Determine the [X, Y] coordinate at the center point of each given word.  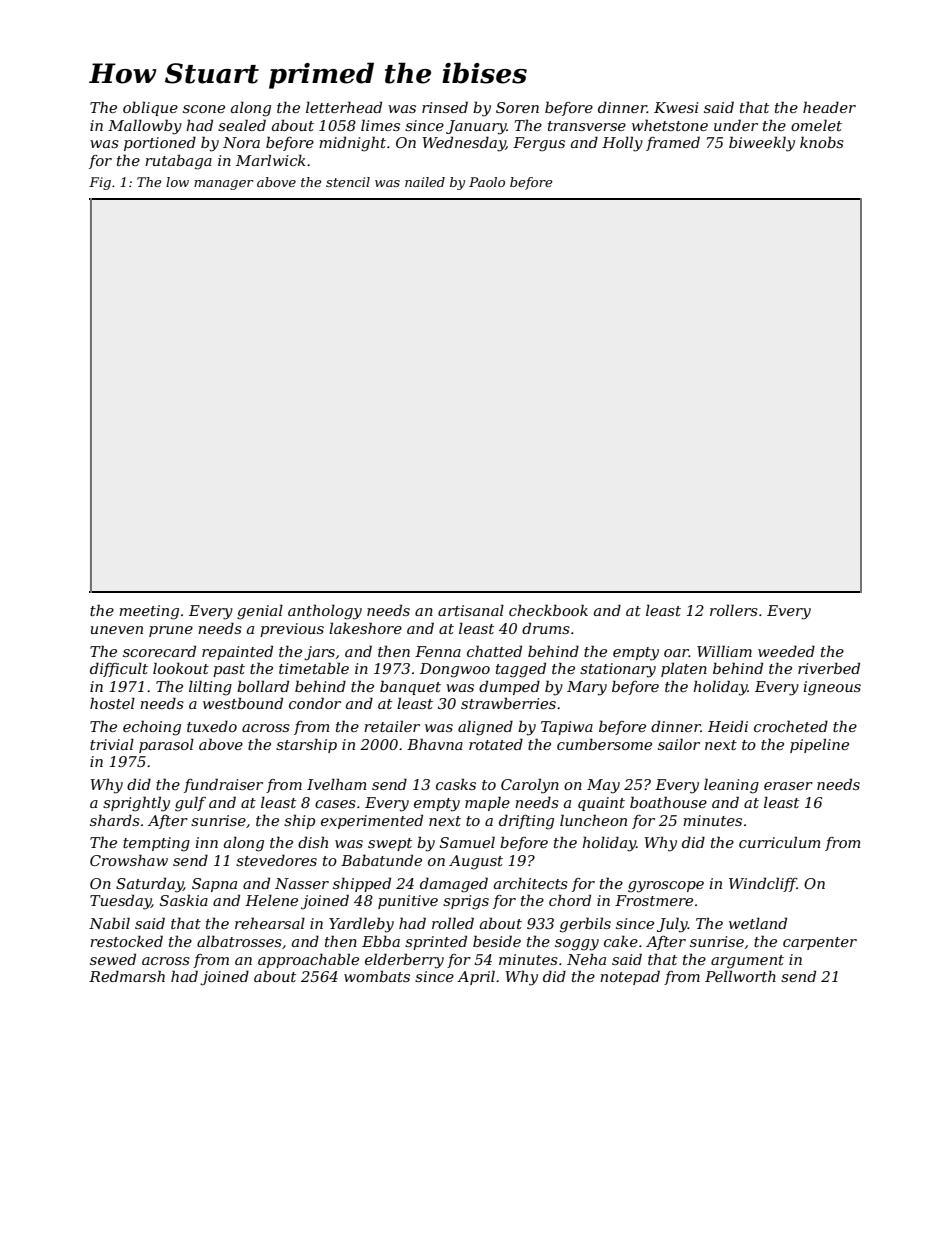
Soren [517, 107]
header [829, 107]
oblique [150, 108]
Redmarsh [127, 976]
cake [621, 941]
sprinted [436, 942]
